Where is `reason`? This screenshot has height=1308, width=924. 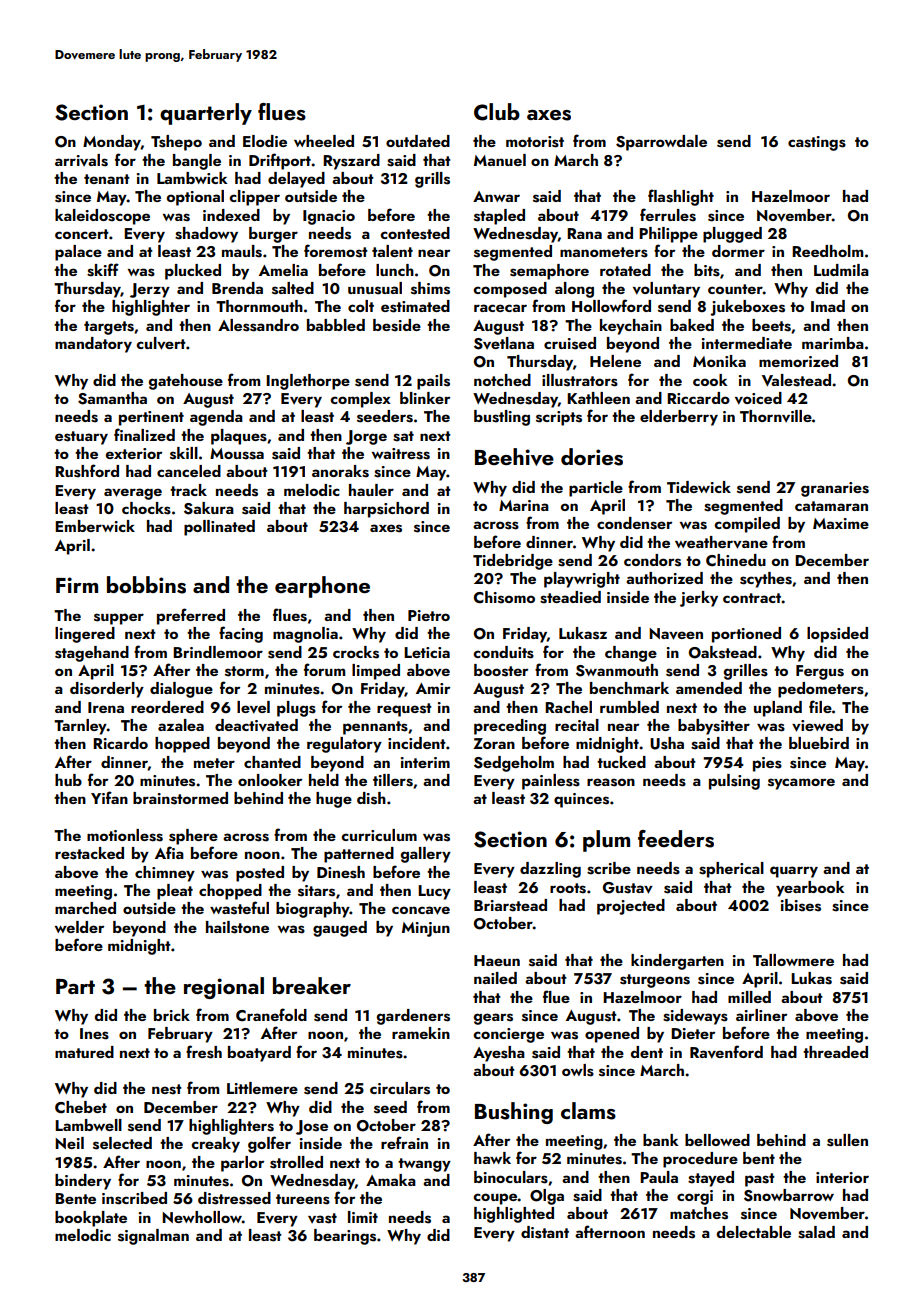
reason is located at coordinates (611, 782).
